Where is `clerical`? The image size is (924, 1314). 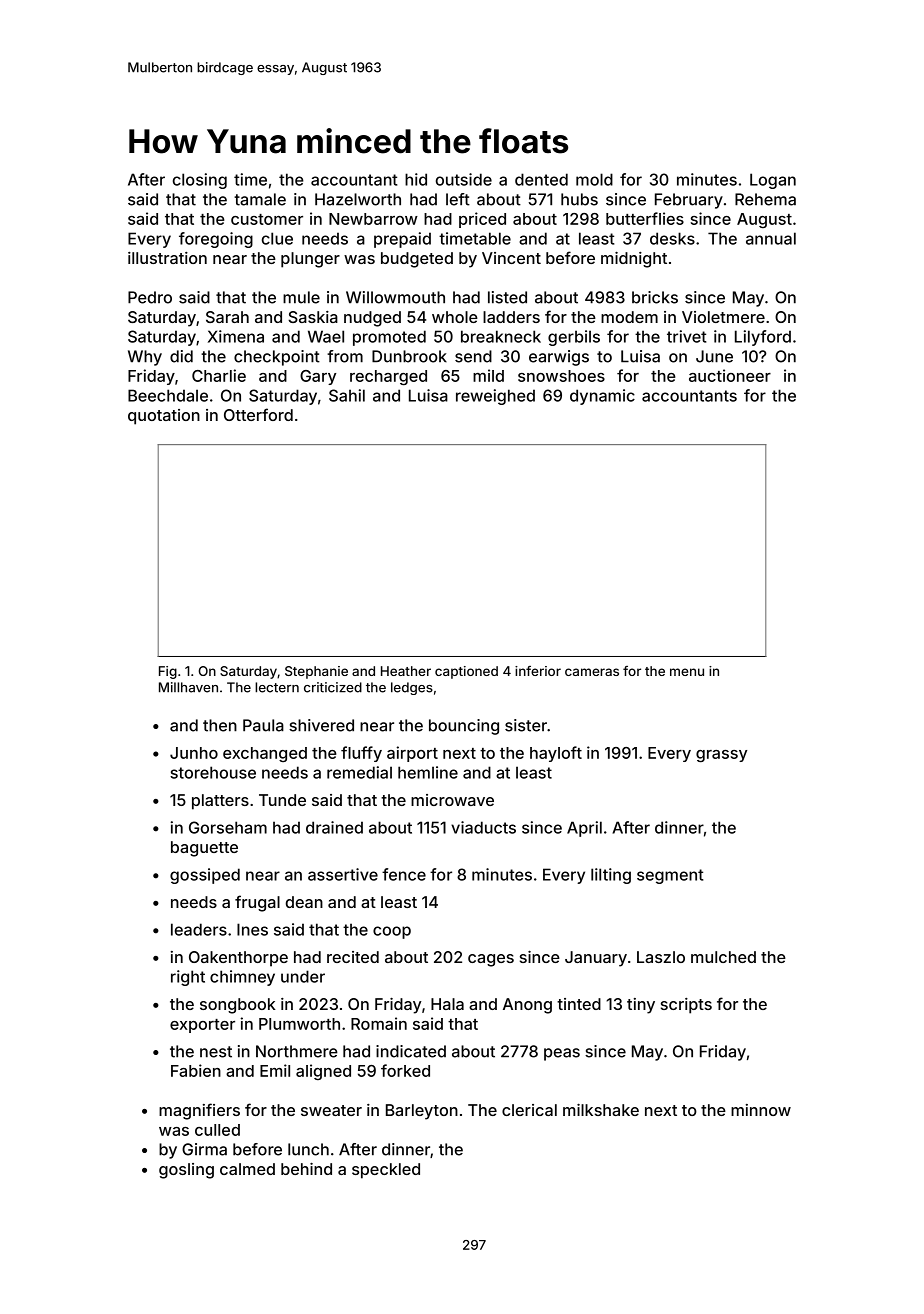
clerical is located at coordinates (529, 1110).
